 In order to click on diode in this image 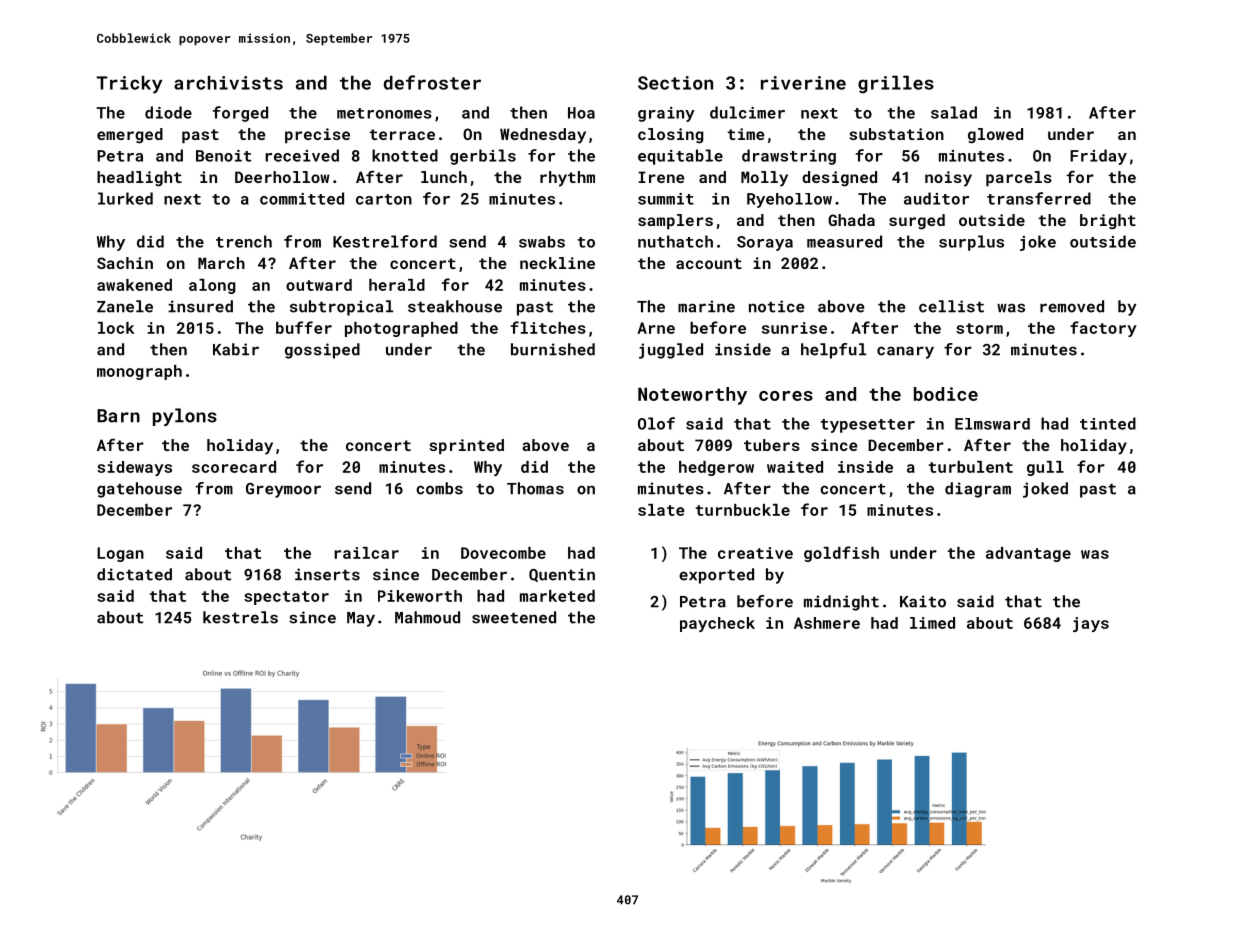, I will do `click(168, 112)`.
